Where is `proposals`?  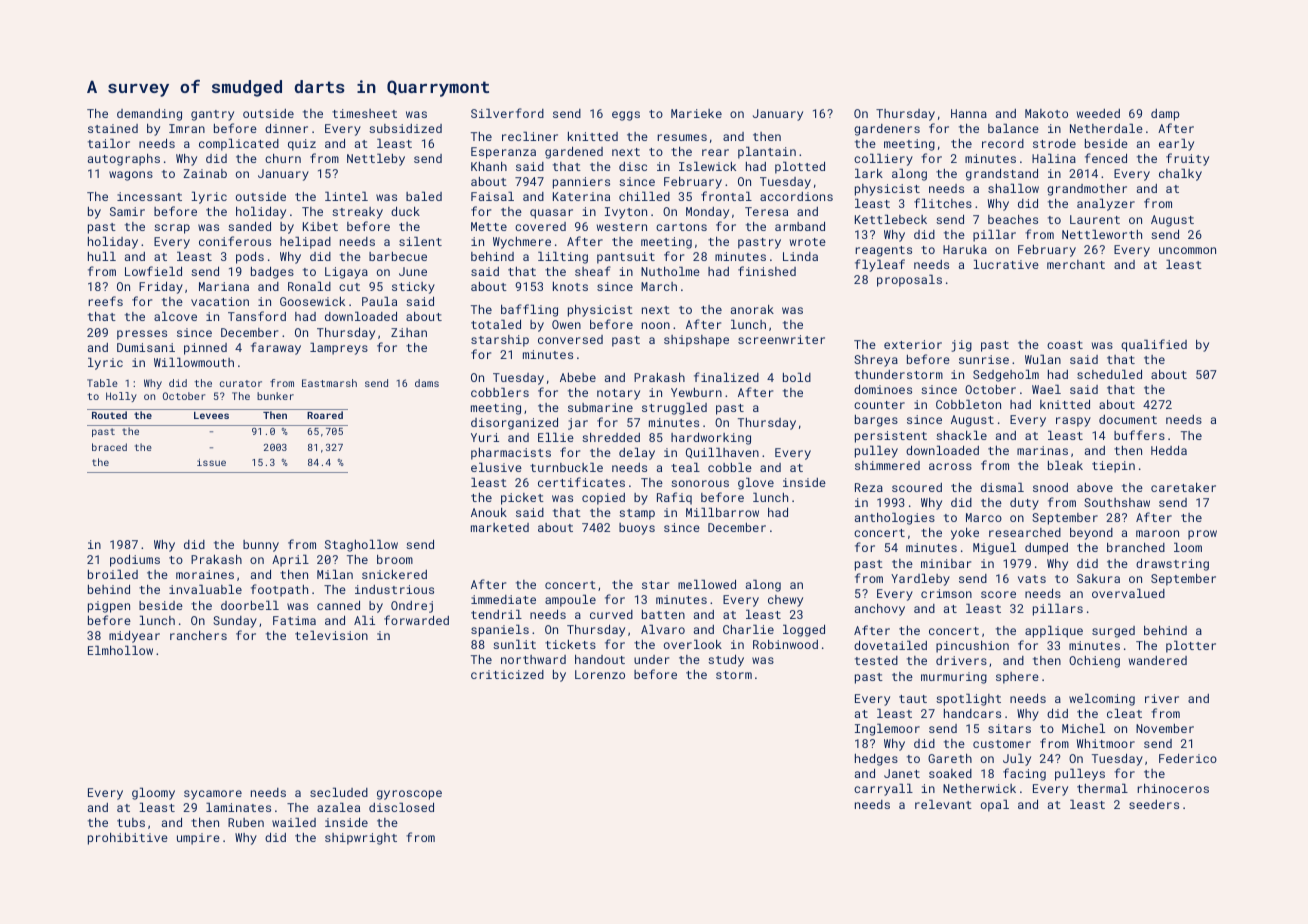
proposals is located at coordinates (909, 280).
